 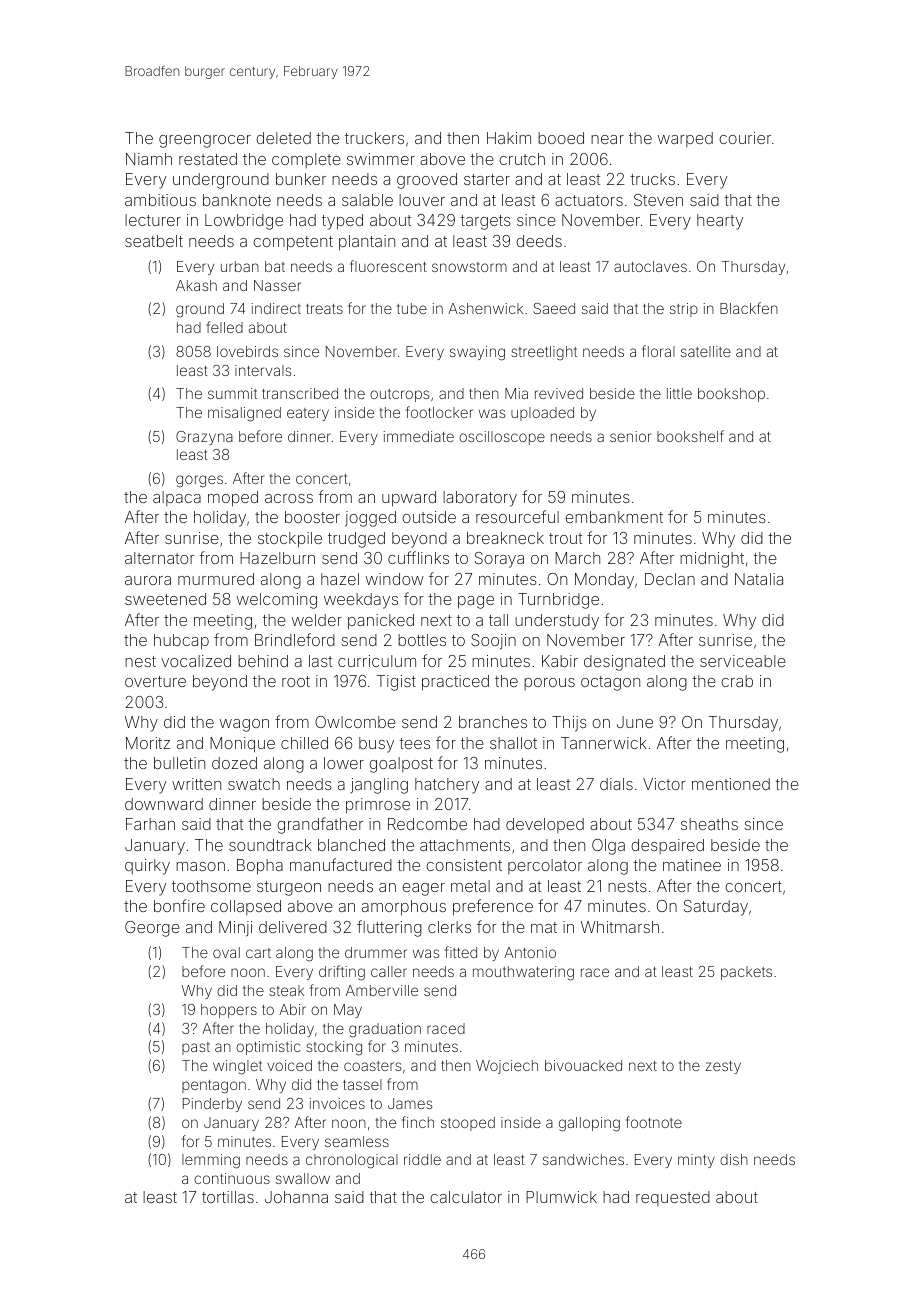 What do you see at coordinates (746, 973) in the document?
I see `packets` at bounding box center [746, 973].
